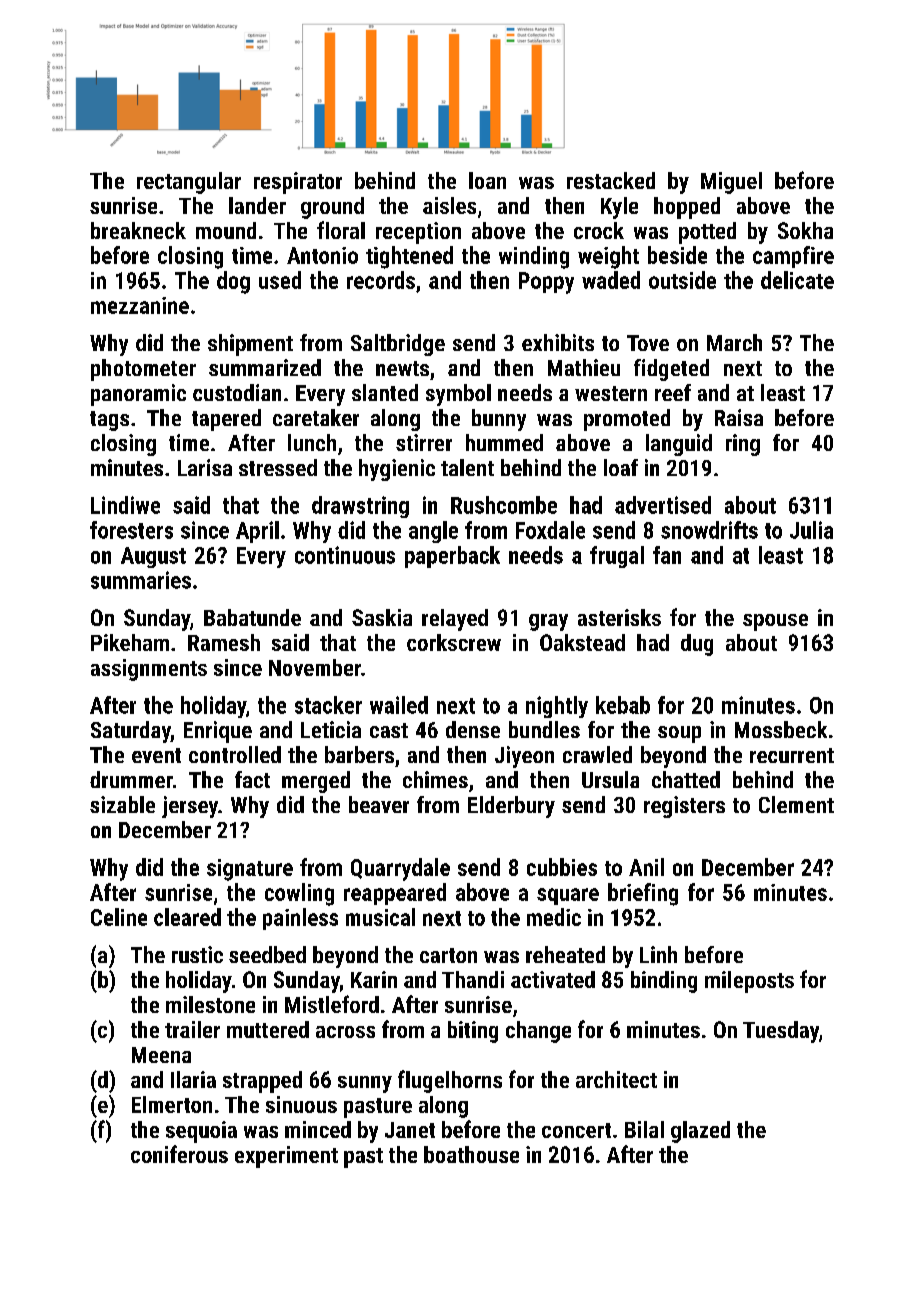 This image has height=1311, width=924. What do you see at coordinates (709, 530) in the image?
I see `snowdrifts` at bounding box center [709, 530].
